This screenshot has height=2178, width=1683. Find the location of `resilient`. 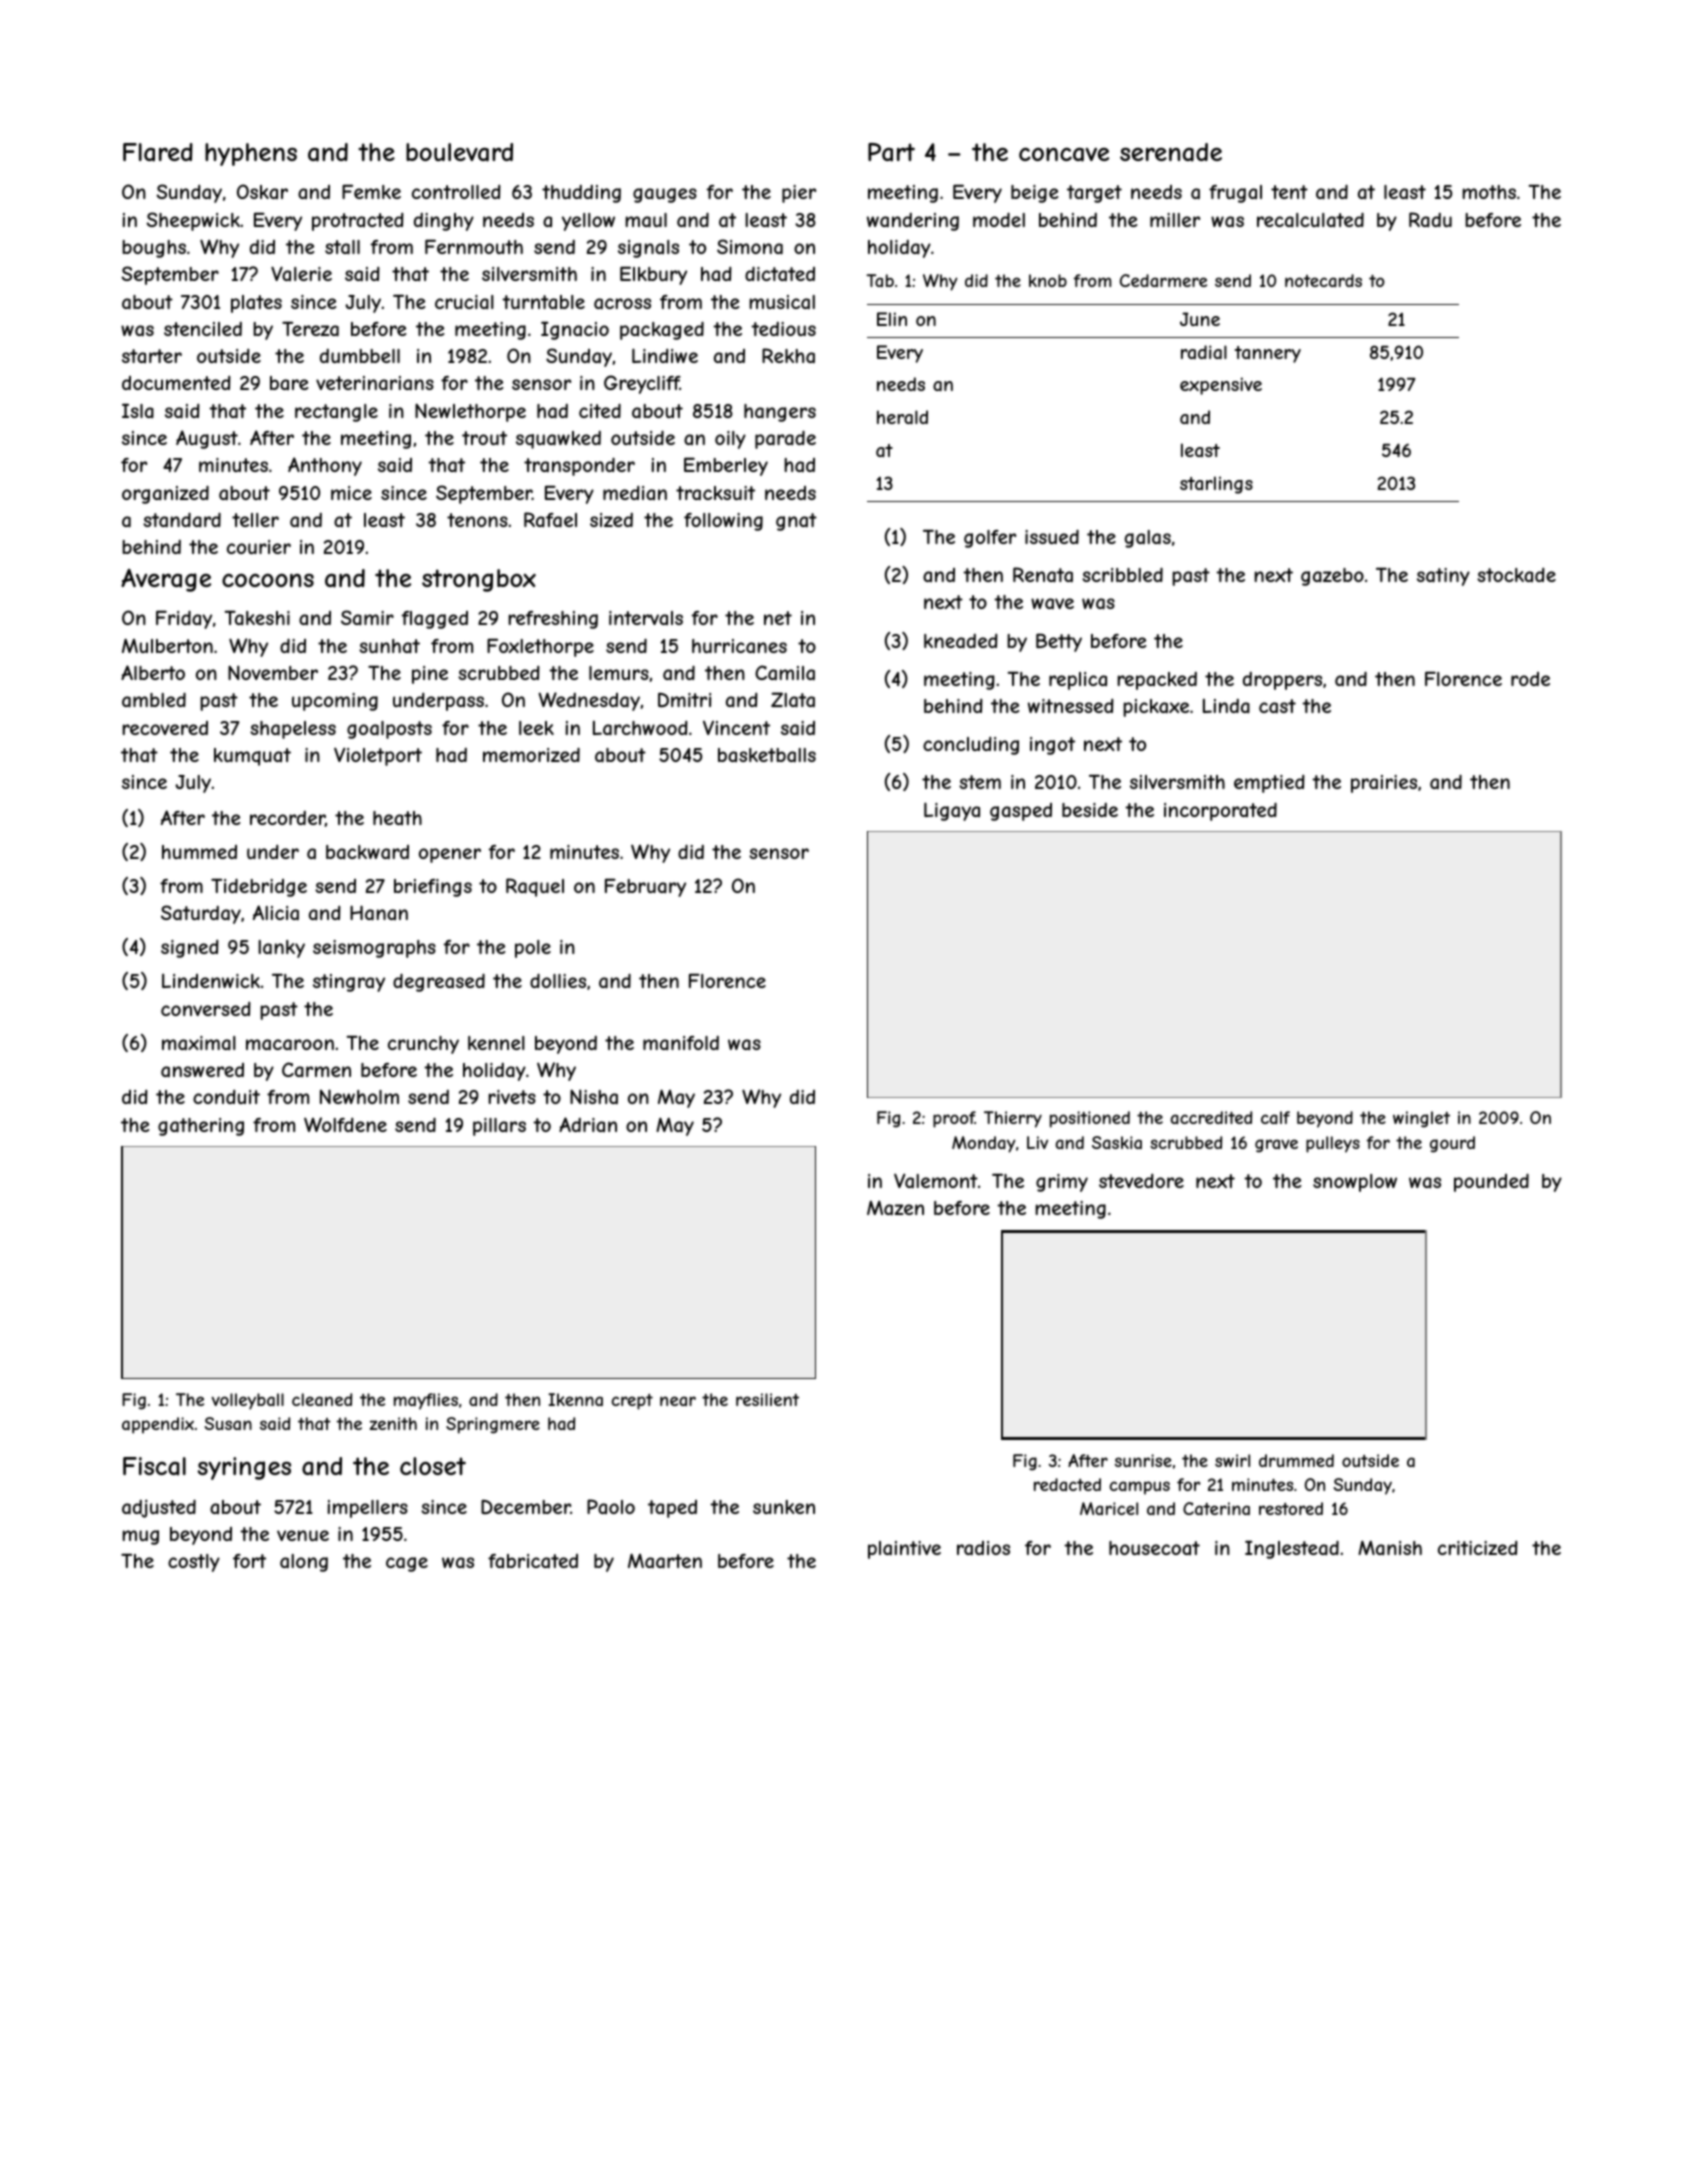

resilient is located at coordinates (767, 1399).
